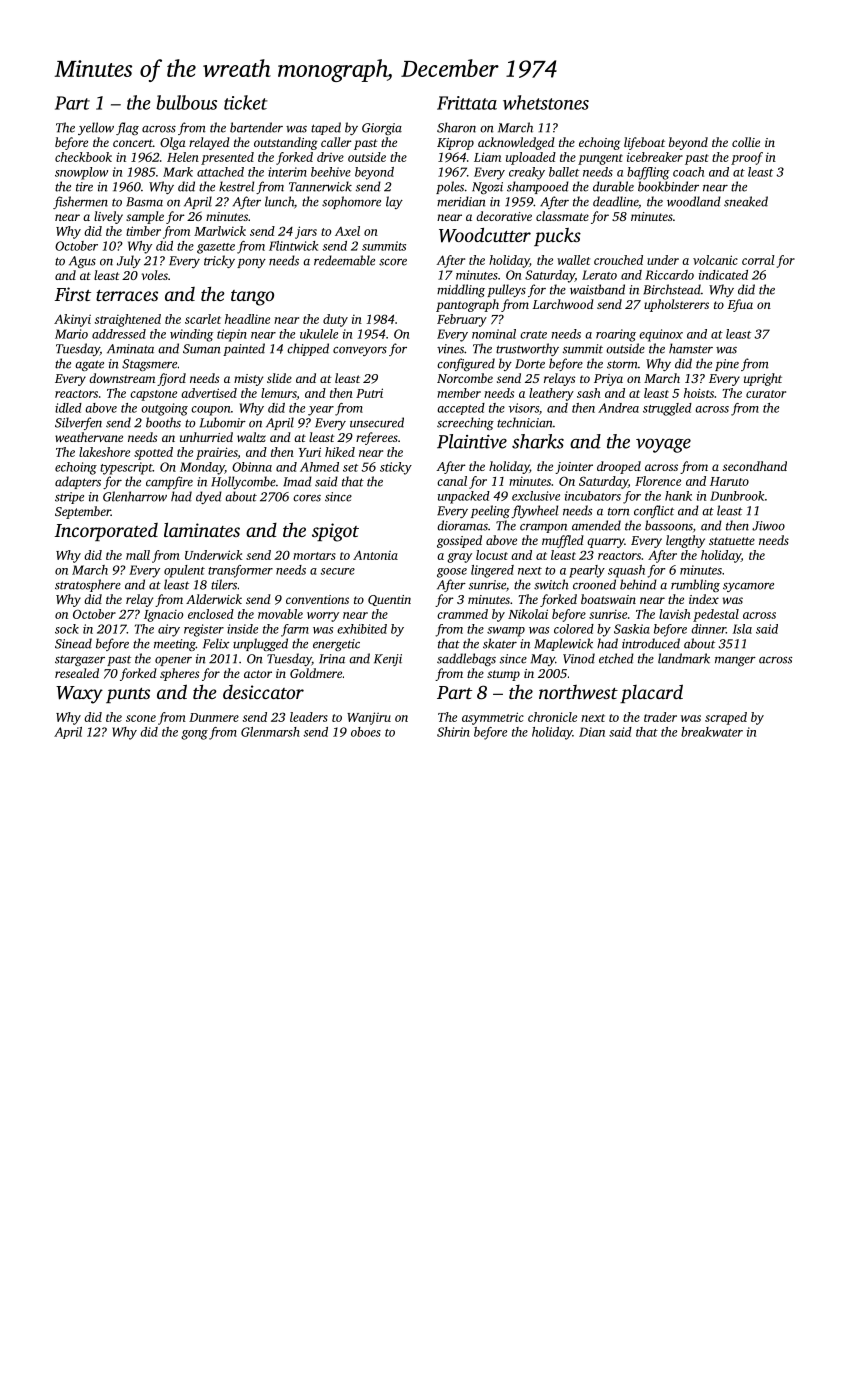  What do you see at coordinates (557, 237) in the screenshot?
I see `pucks` at bounding box center [557, 237].
